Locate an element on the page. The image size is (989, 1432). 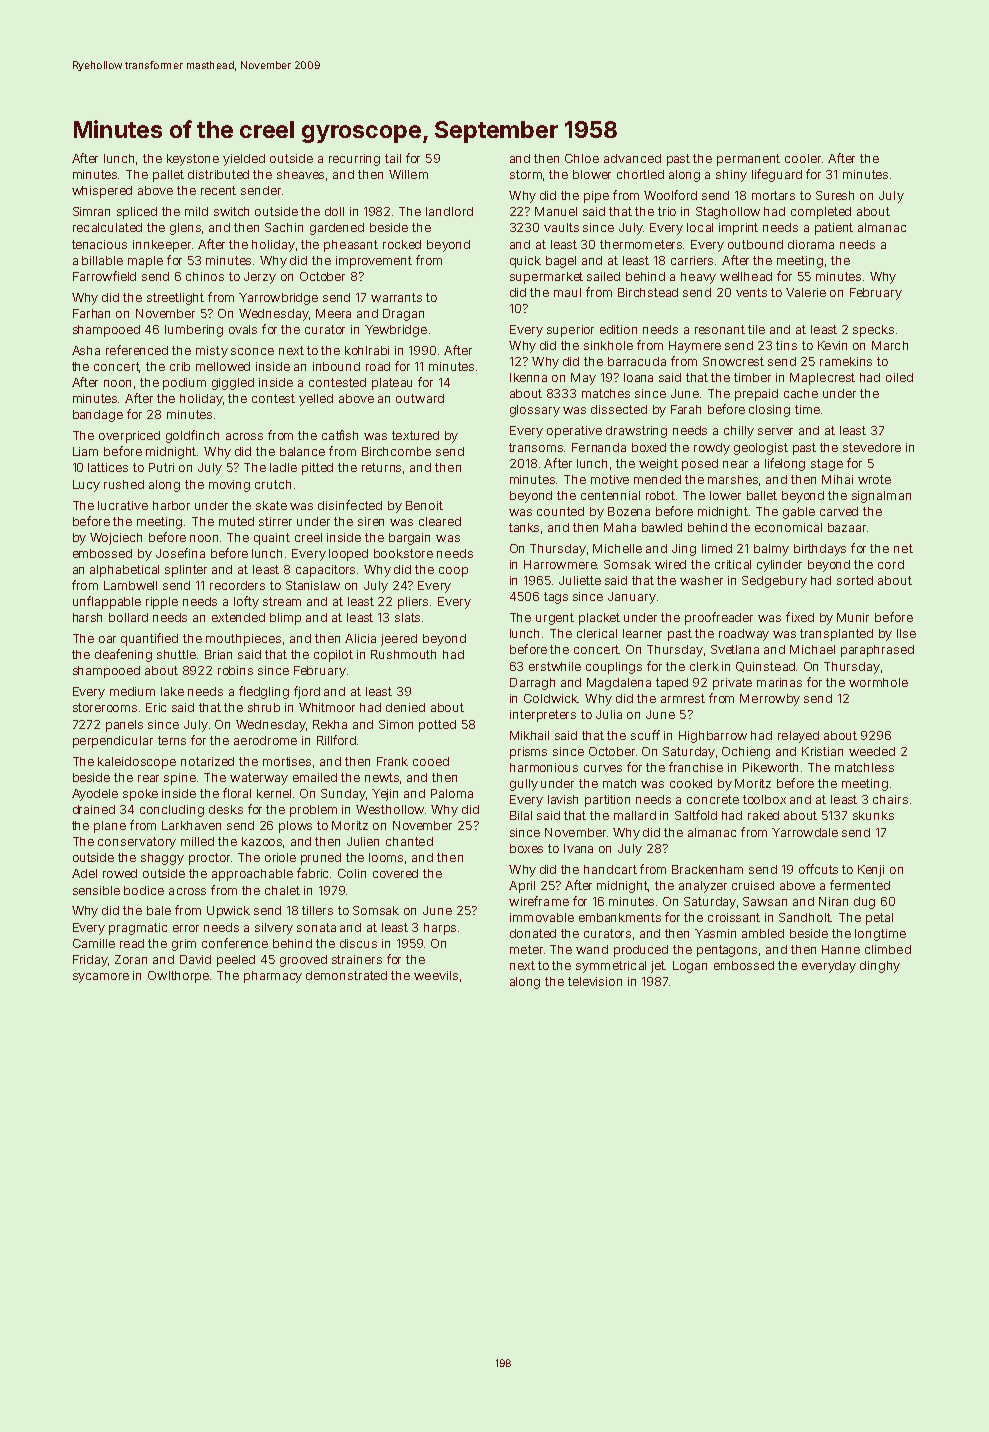
lofty is located at coordinates (246, 602).
